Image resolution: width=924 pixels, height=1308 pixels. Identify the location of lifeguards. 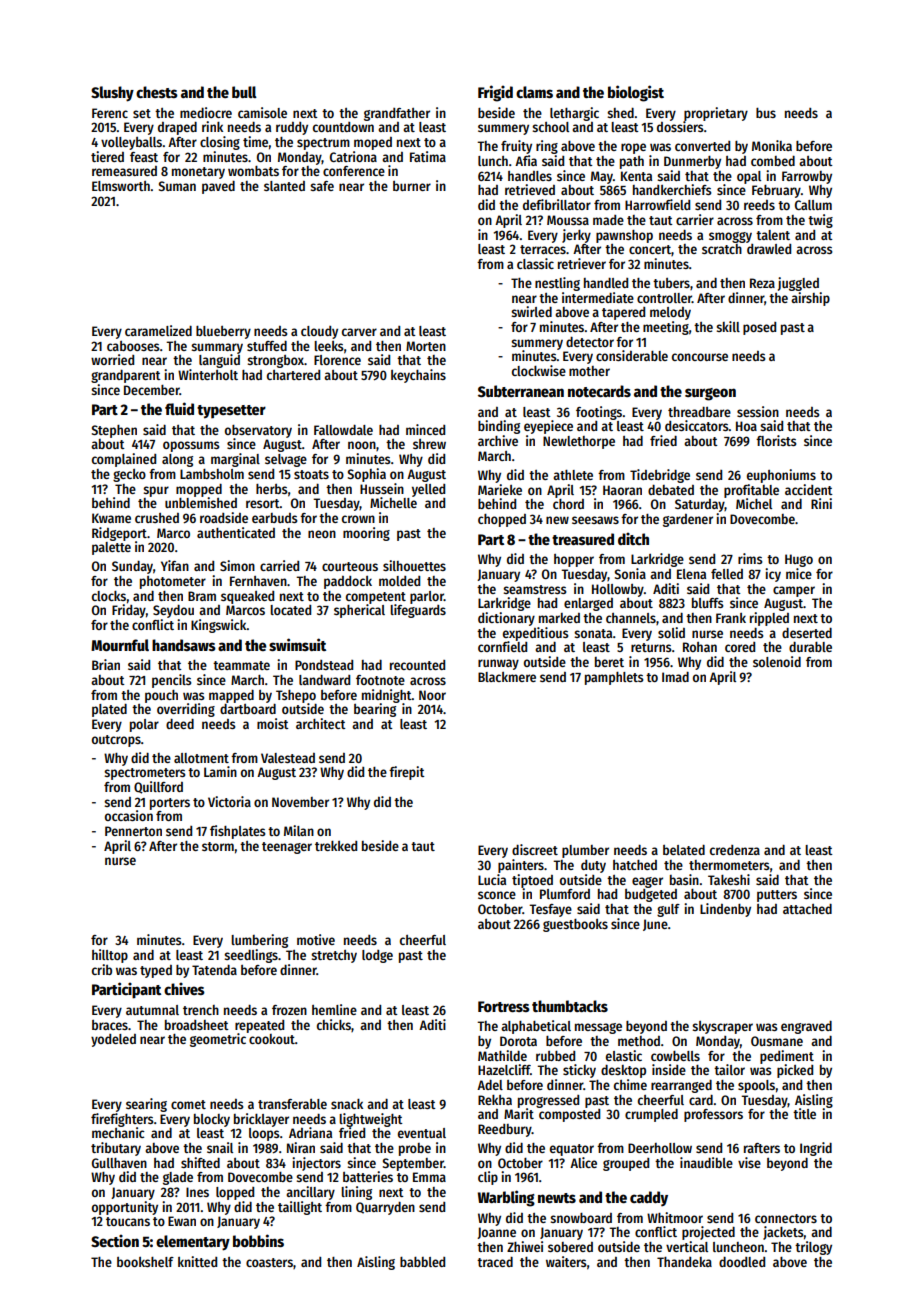
(418, 611).
